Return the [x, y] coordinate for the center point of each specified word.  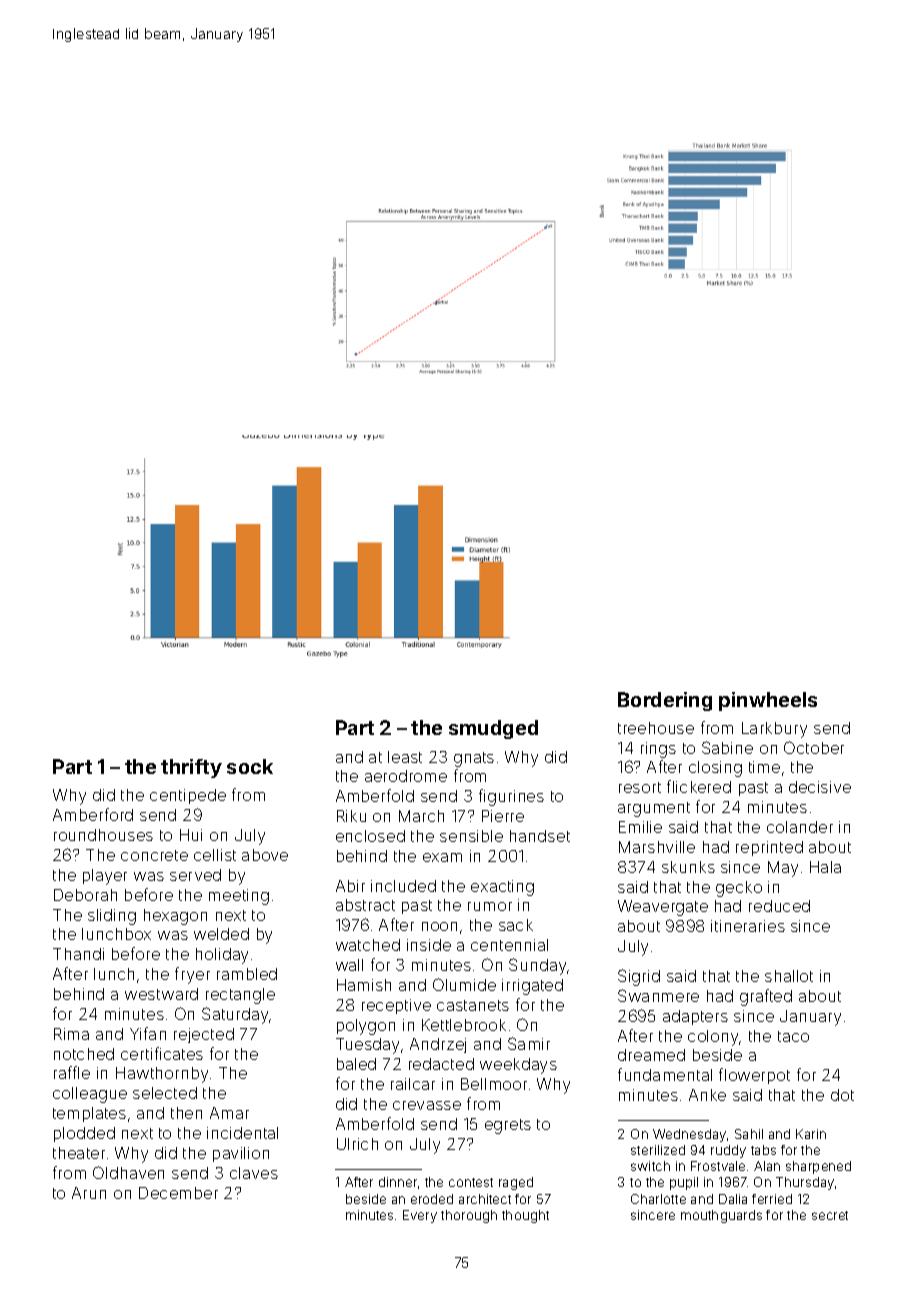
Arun [89, 1193]
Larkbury [774, 730]
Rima [71, 1034]
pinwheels [768, 701]
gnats [474, 759]
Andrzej [438, 1045]
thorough [469, 1216]
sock [250, 766]
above [265, 855]
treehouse [656, 728]
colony [714, 1038]
